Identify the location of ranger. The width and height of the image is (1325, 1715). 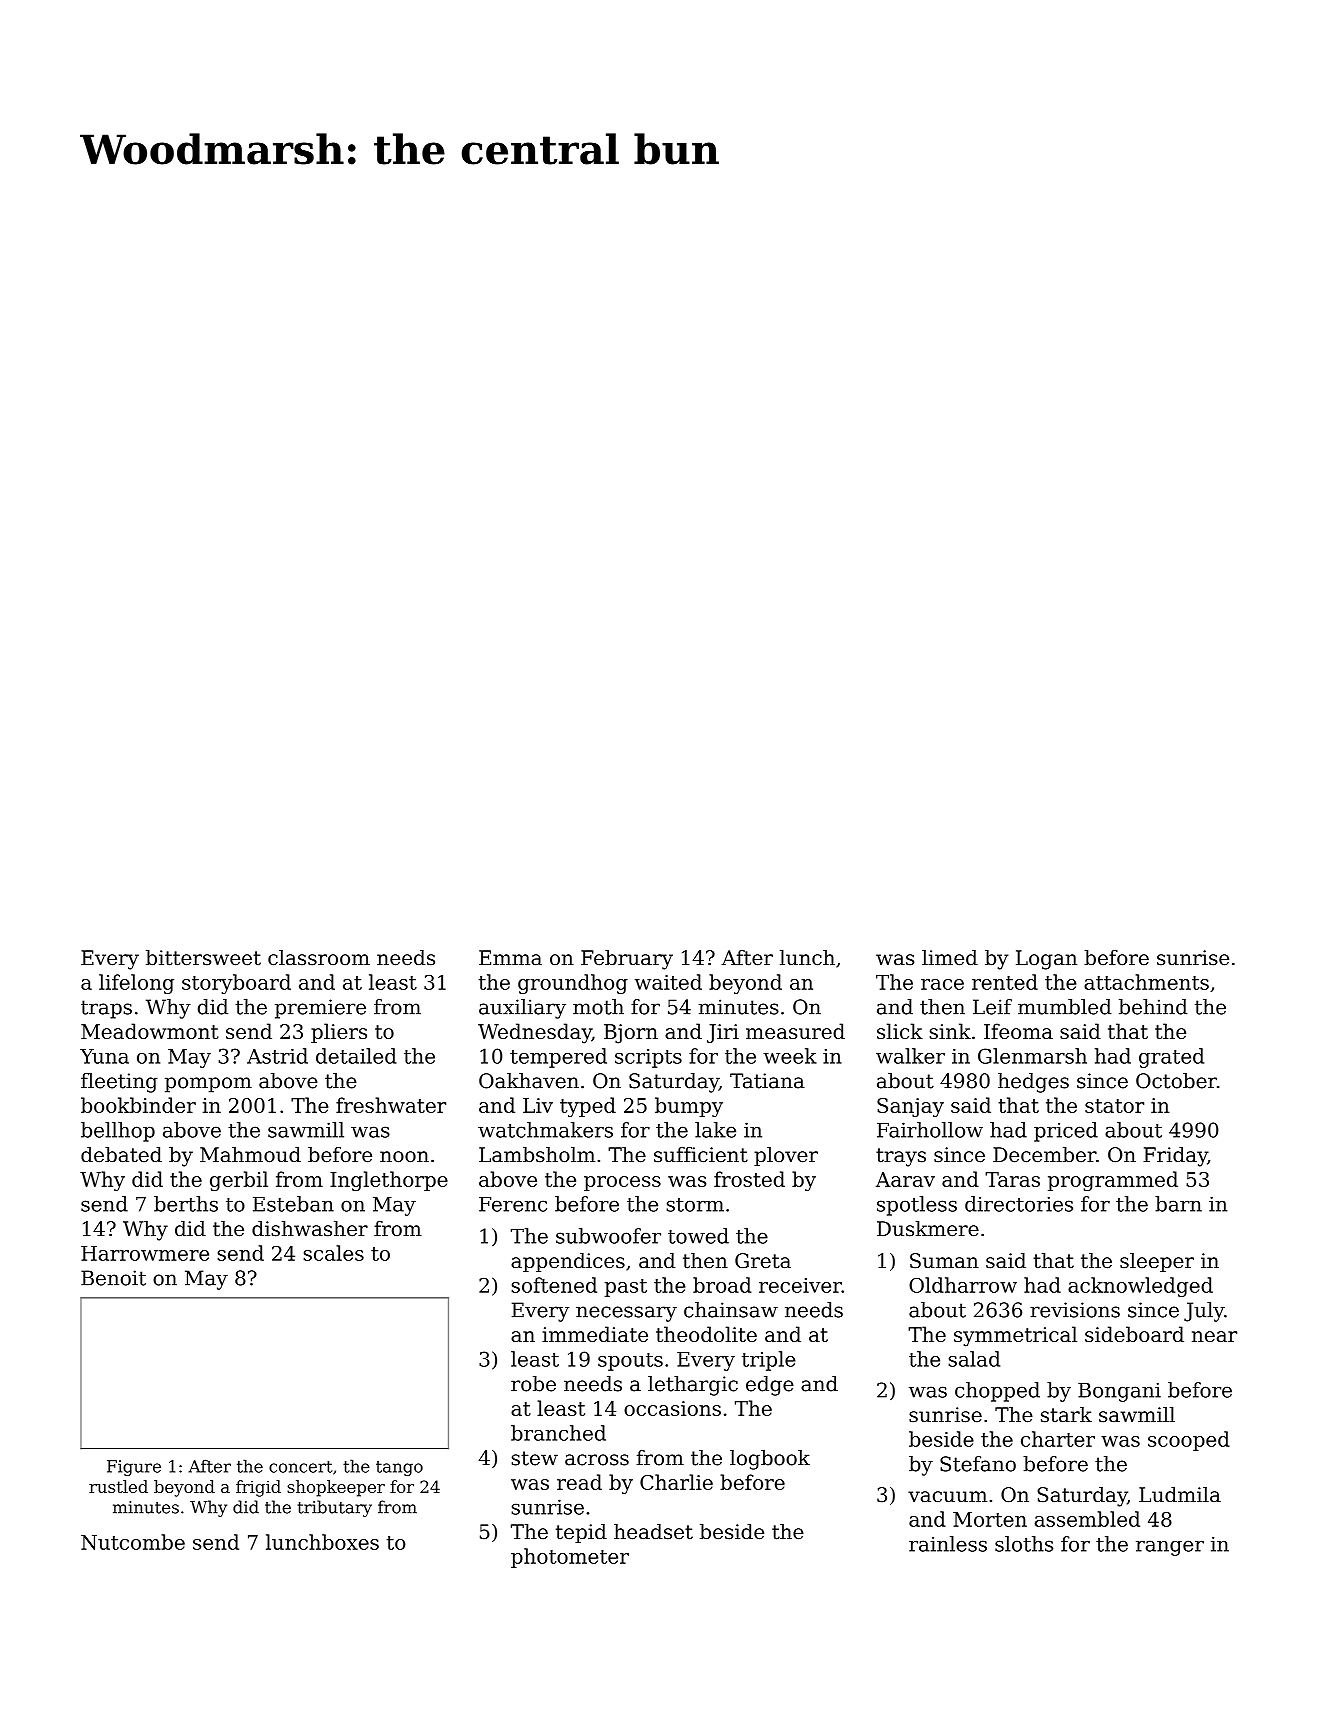
(1170, 1548).
